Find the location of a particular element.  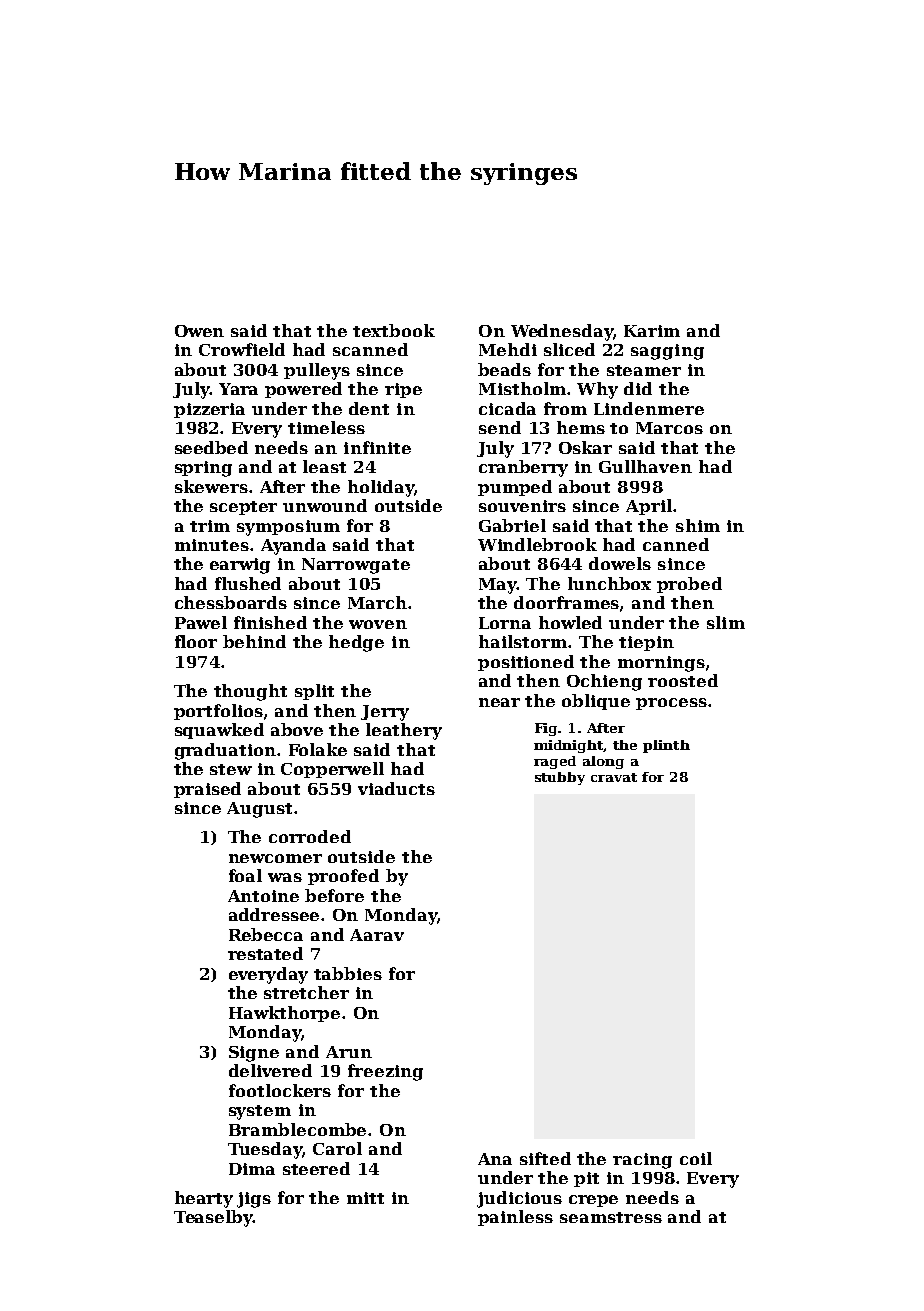

send is located at coordinates (500, 427).
